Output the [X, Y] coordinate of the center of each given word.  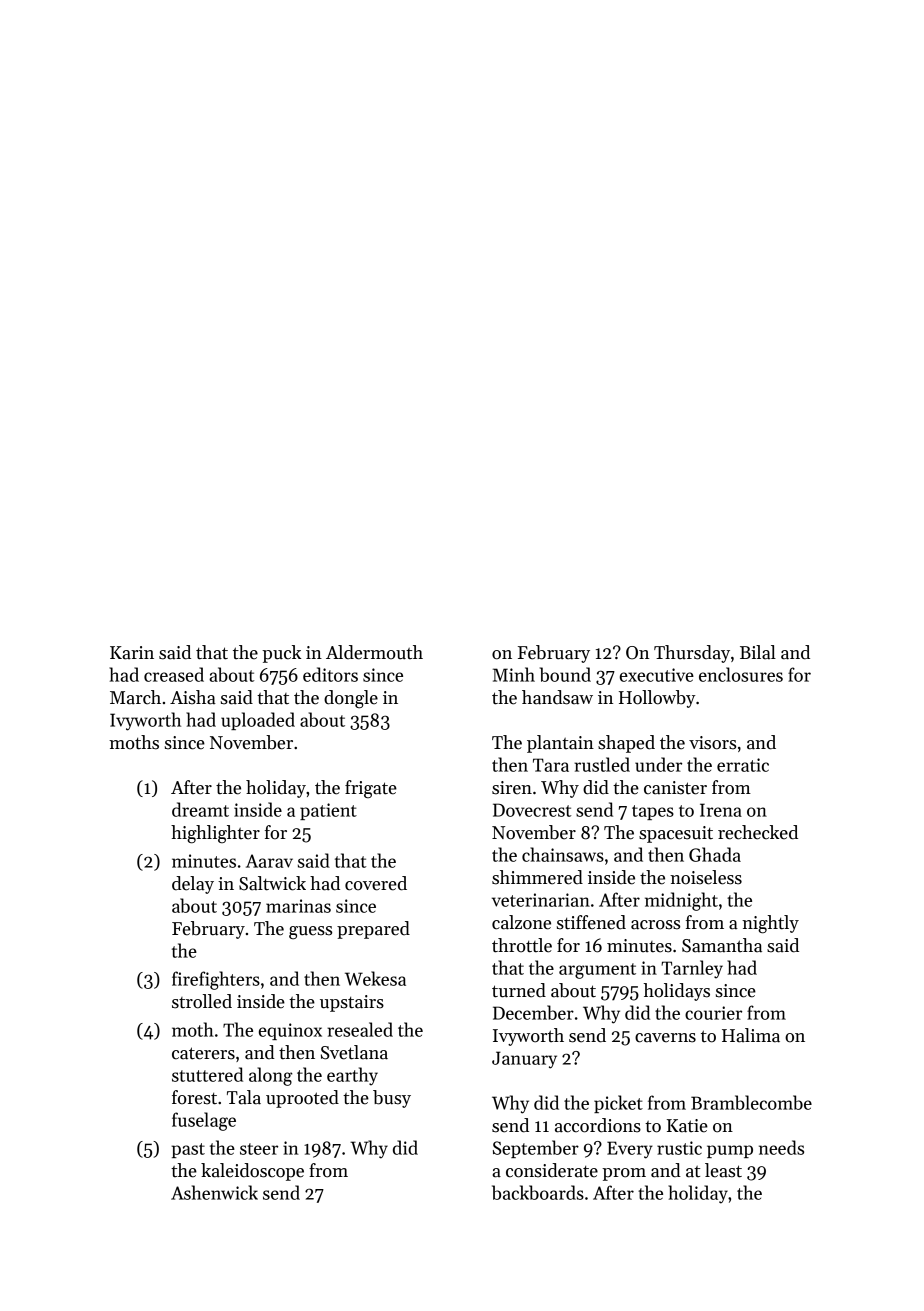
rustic [679, 1148]
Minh [514, 674]
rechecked [758, 832]
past [188, 1150]
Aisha [193, 697]
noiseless [706, 877]
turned [519, 990]
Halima [751, 1035]
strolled [202, 1001]
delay [193, 885]
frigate [371, 789]
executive [657, 675]
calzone [521, 922]
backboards [538, 1192]
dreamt [200, 809]
